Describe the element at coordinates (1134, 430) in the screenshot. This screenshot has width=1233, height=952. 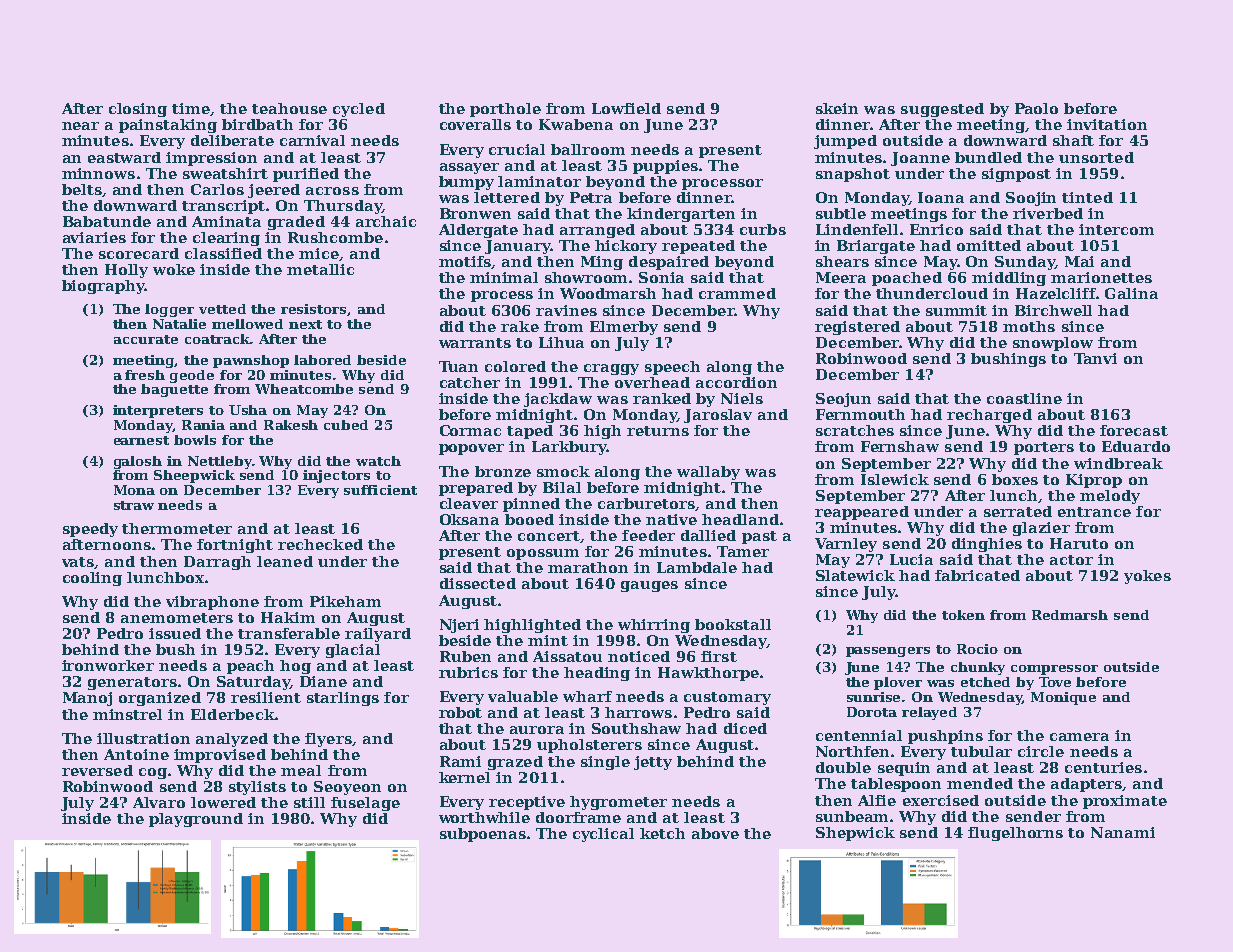
I see `forecast` at that location.
